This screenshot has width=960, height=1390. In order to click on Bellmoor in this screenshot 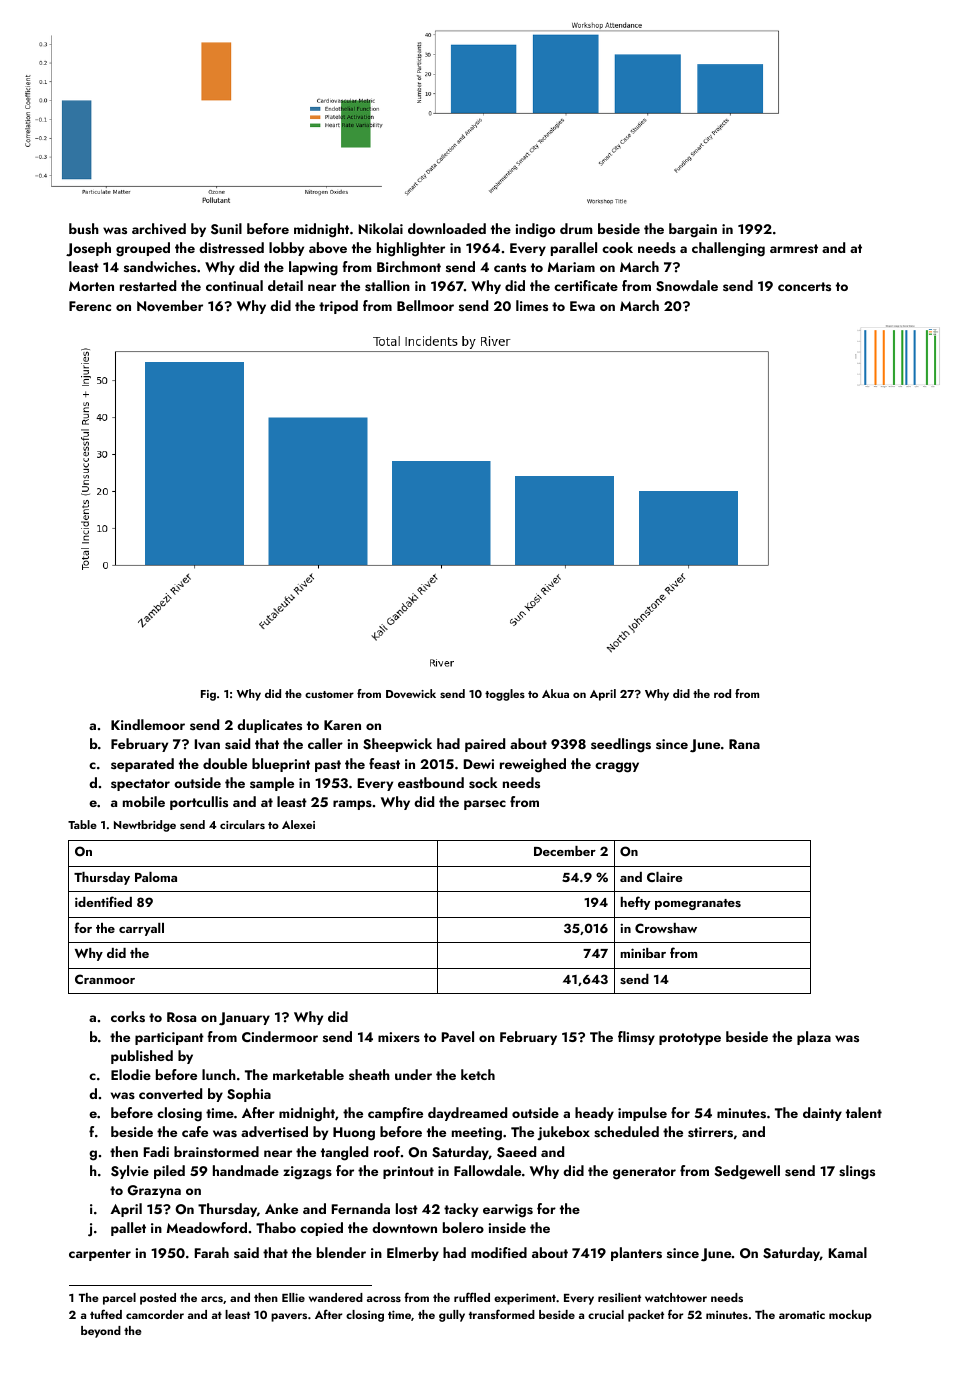, I will do `click(425, 305)`.
